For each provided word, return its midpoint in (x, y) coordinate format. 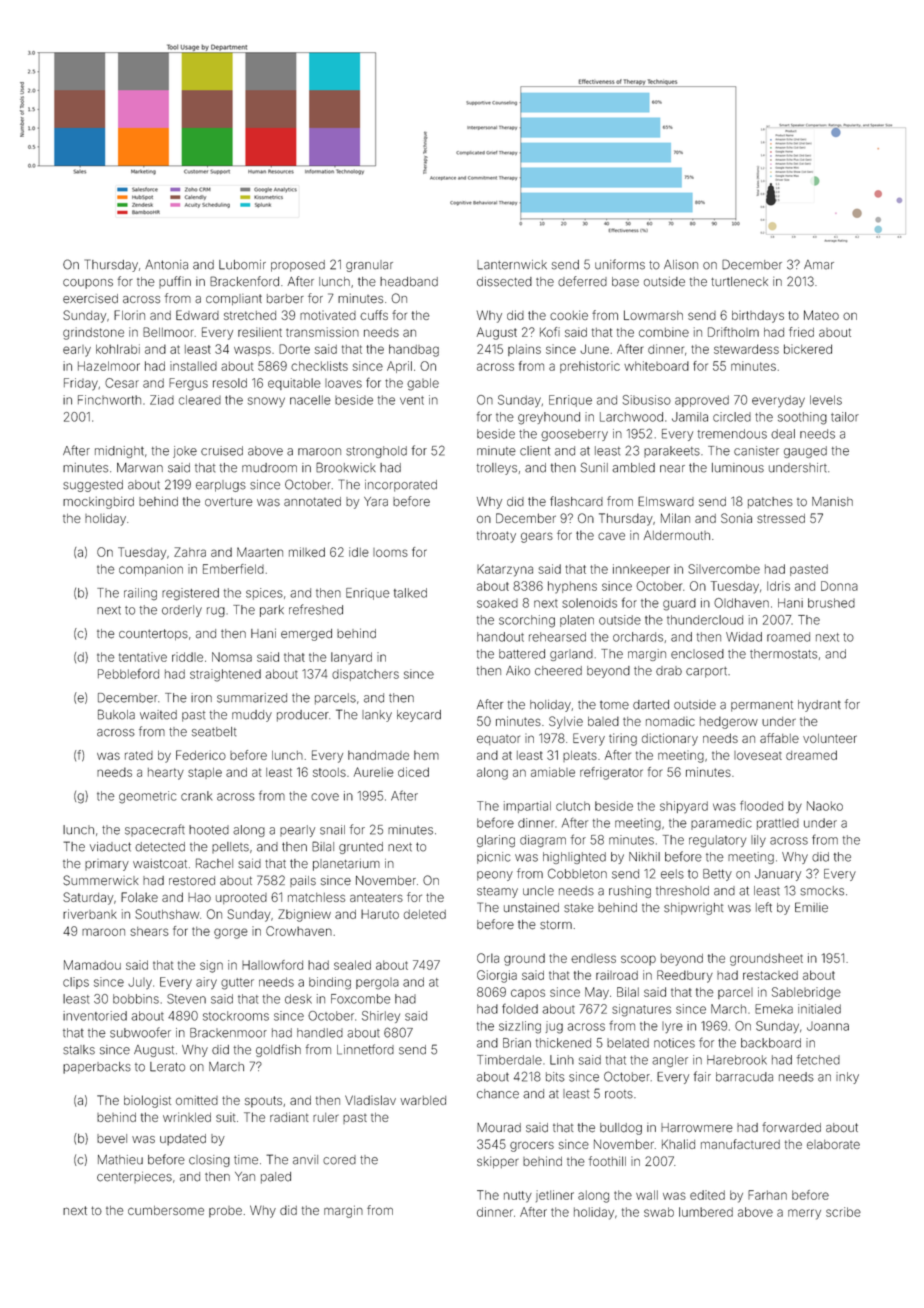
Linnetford (365, 1049)
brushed (831, 603)
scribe (843, 1212)
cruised (222, 451)
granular (369, 266)
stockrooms (236, 1016)
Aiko (518, 671)
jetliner (555, 1196)
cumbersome (166, 1210)
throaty (496, 537)
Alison (681, 265)
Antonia (166, 265)
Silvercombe (724, 569)
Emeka (774, 1009)
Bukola (116, 714)
